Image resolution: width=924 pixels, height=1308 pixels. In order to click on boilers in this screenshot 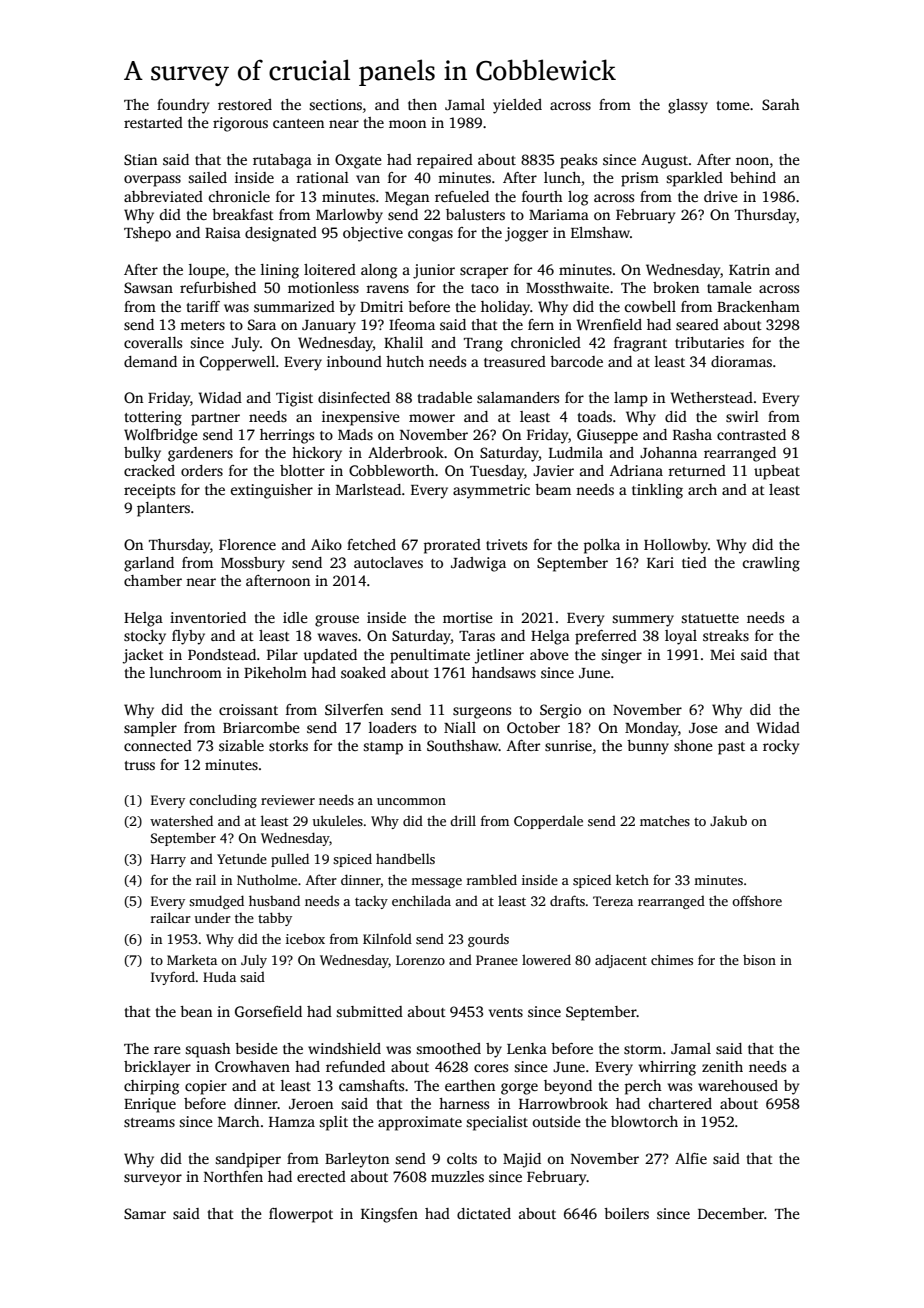, I will do `click(626, 1213)`.
